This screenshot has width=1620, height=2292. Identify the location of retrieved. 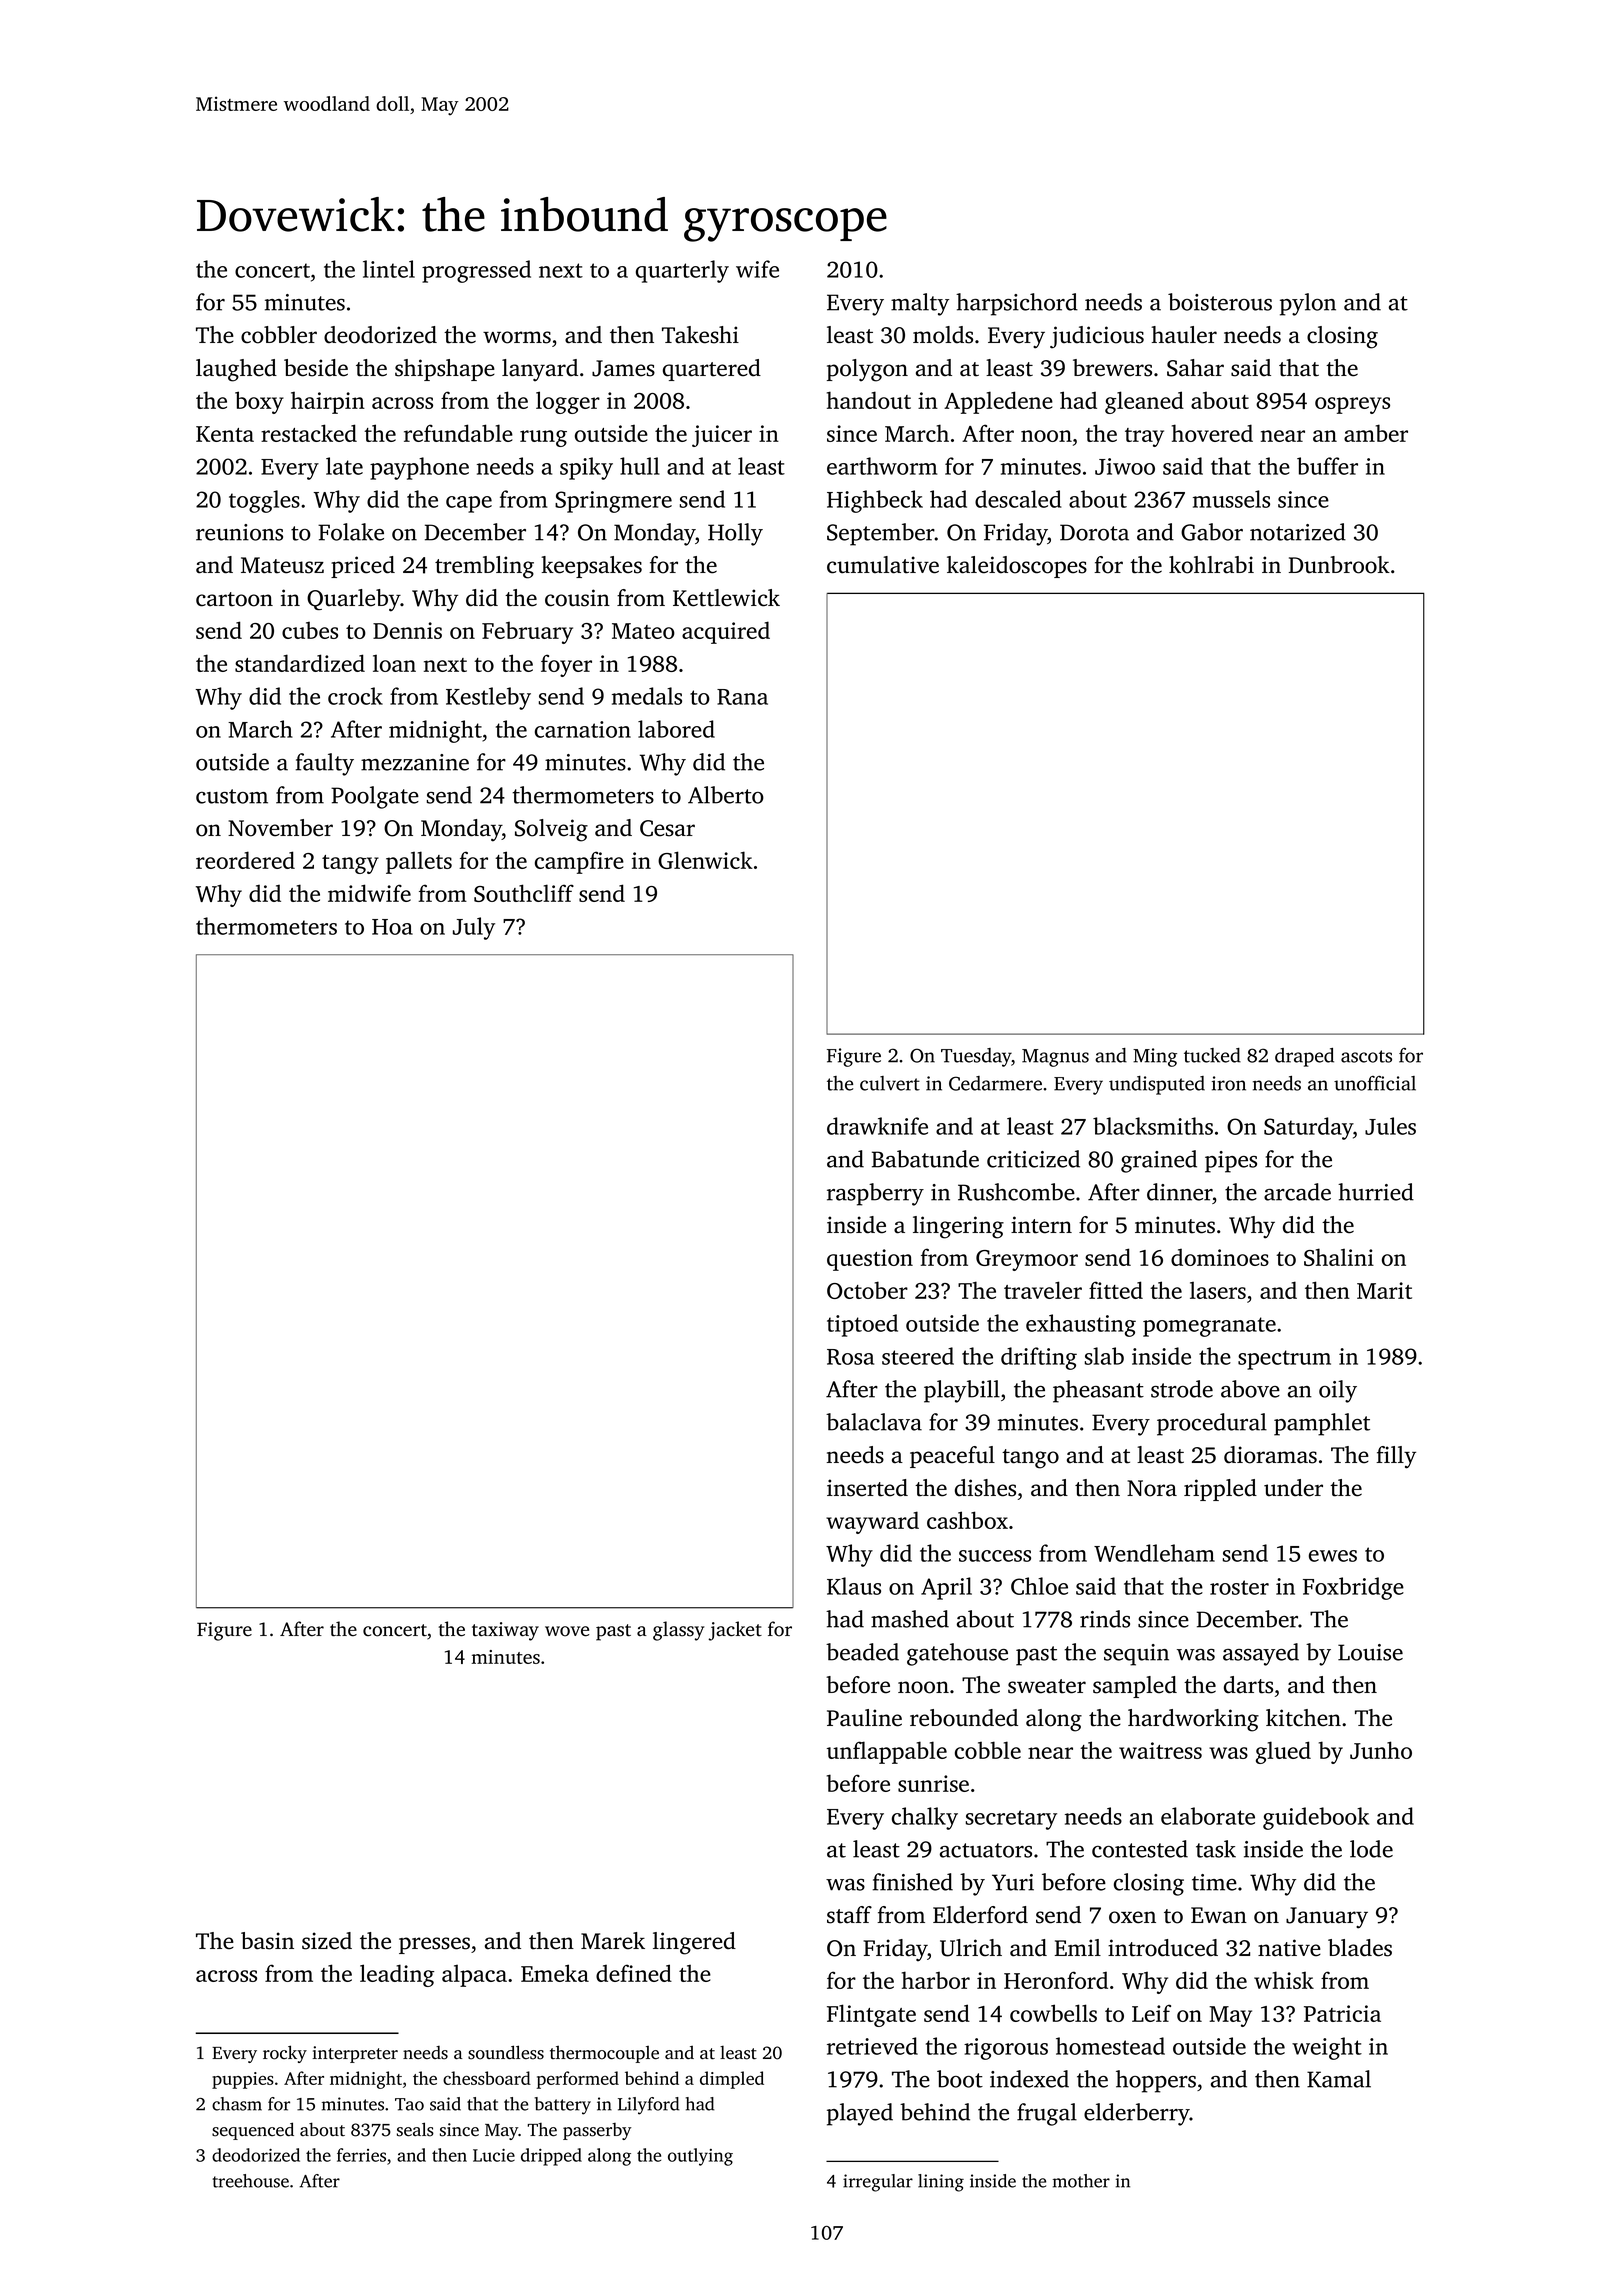
(872, 2046).
